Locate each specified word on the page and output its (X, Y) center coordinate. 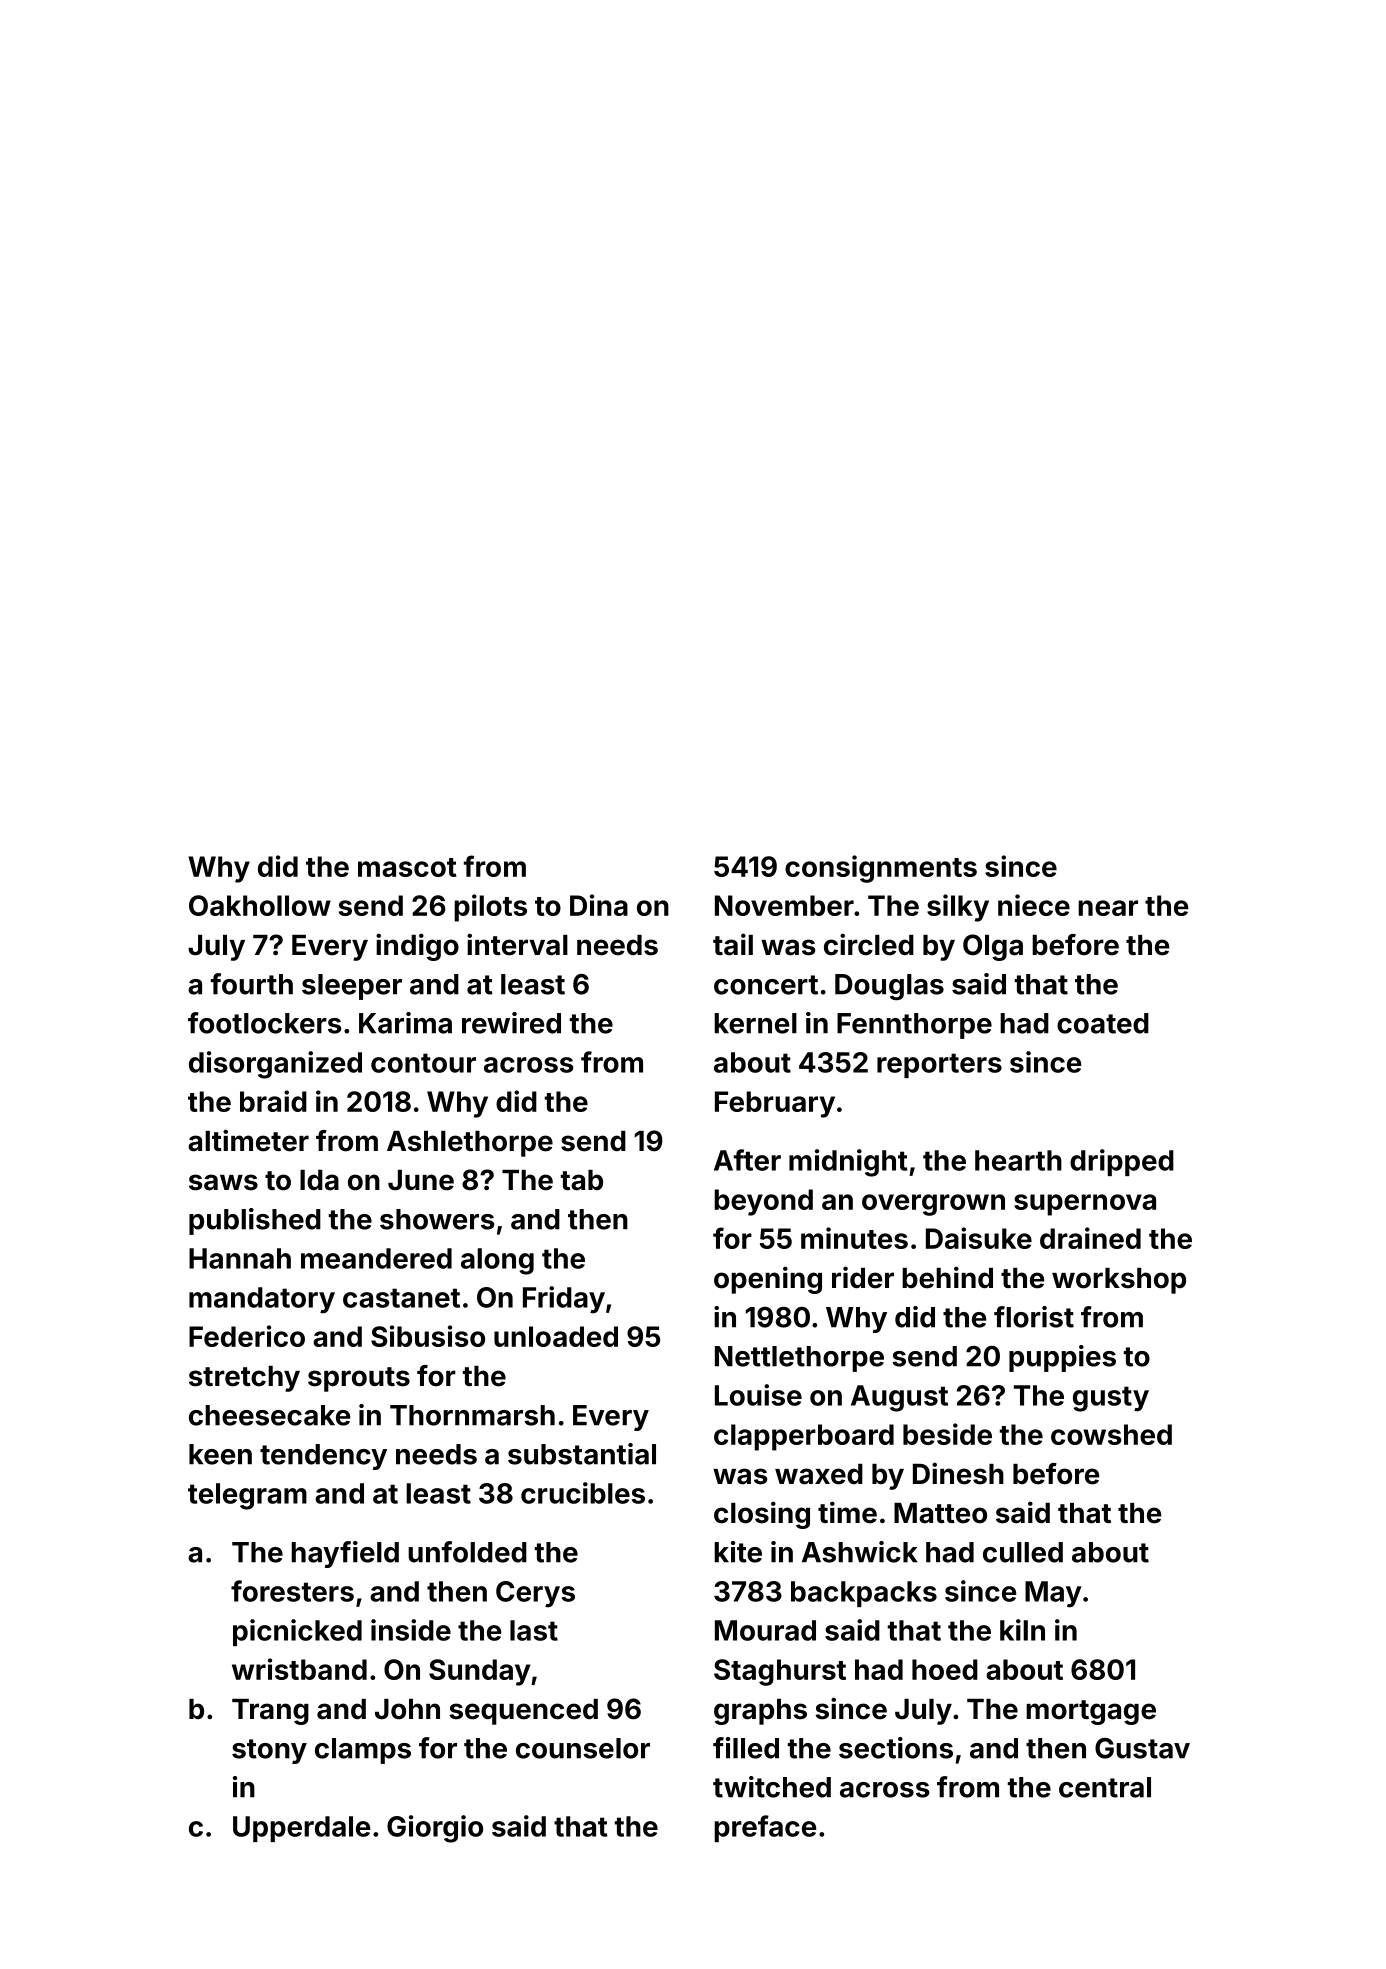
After (747, 1160)
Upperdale (301, 1829)
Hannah (240, 1258)
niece (1034, 905)
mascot (407, 867)
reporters (939, 1065)
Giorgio (435, 1829)
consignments (881, 869)
